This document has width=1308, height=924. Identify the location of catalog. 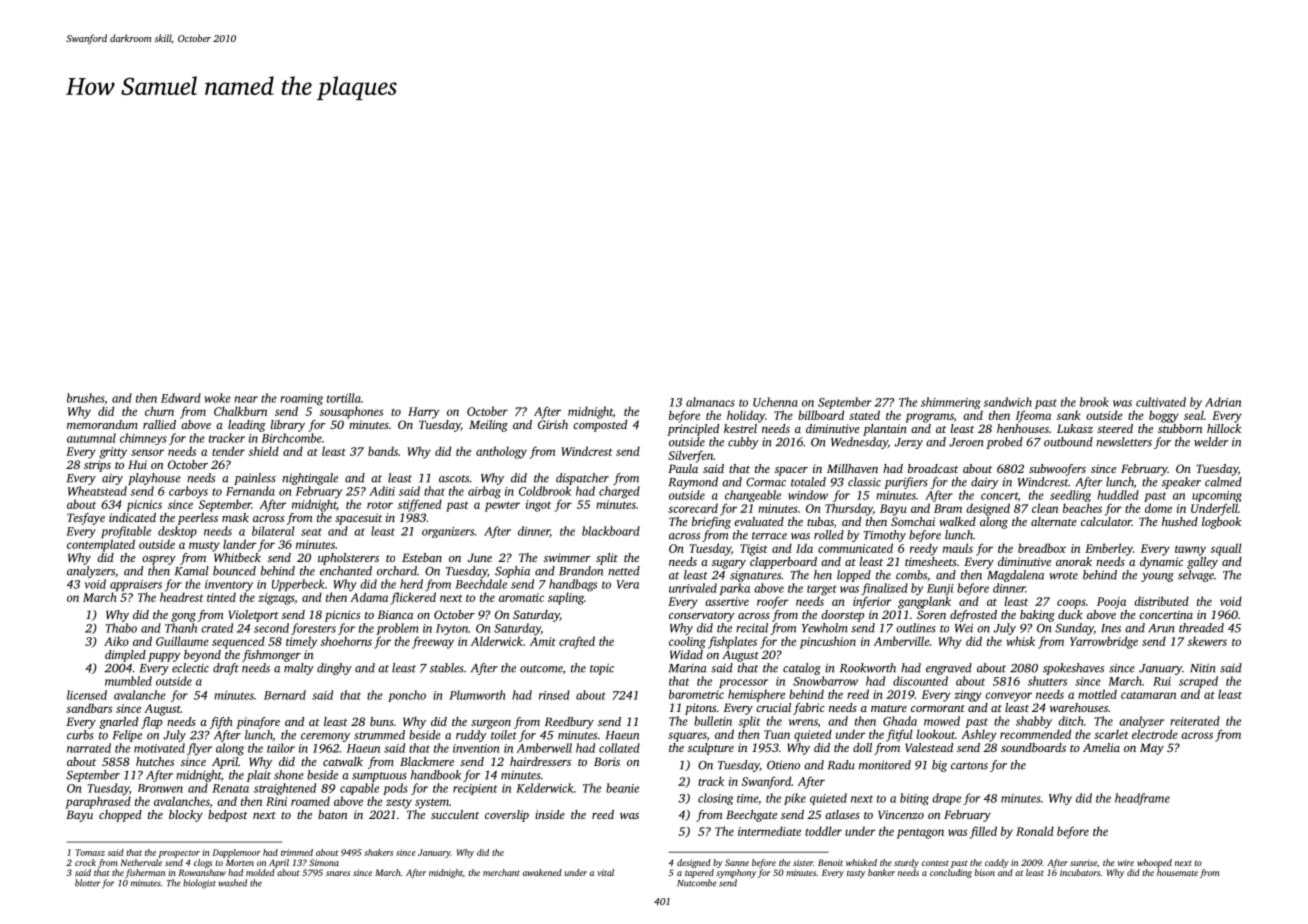
(802, 669).
